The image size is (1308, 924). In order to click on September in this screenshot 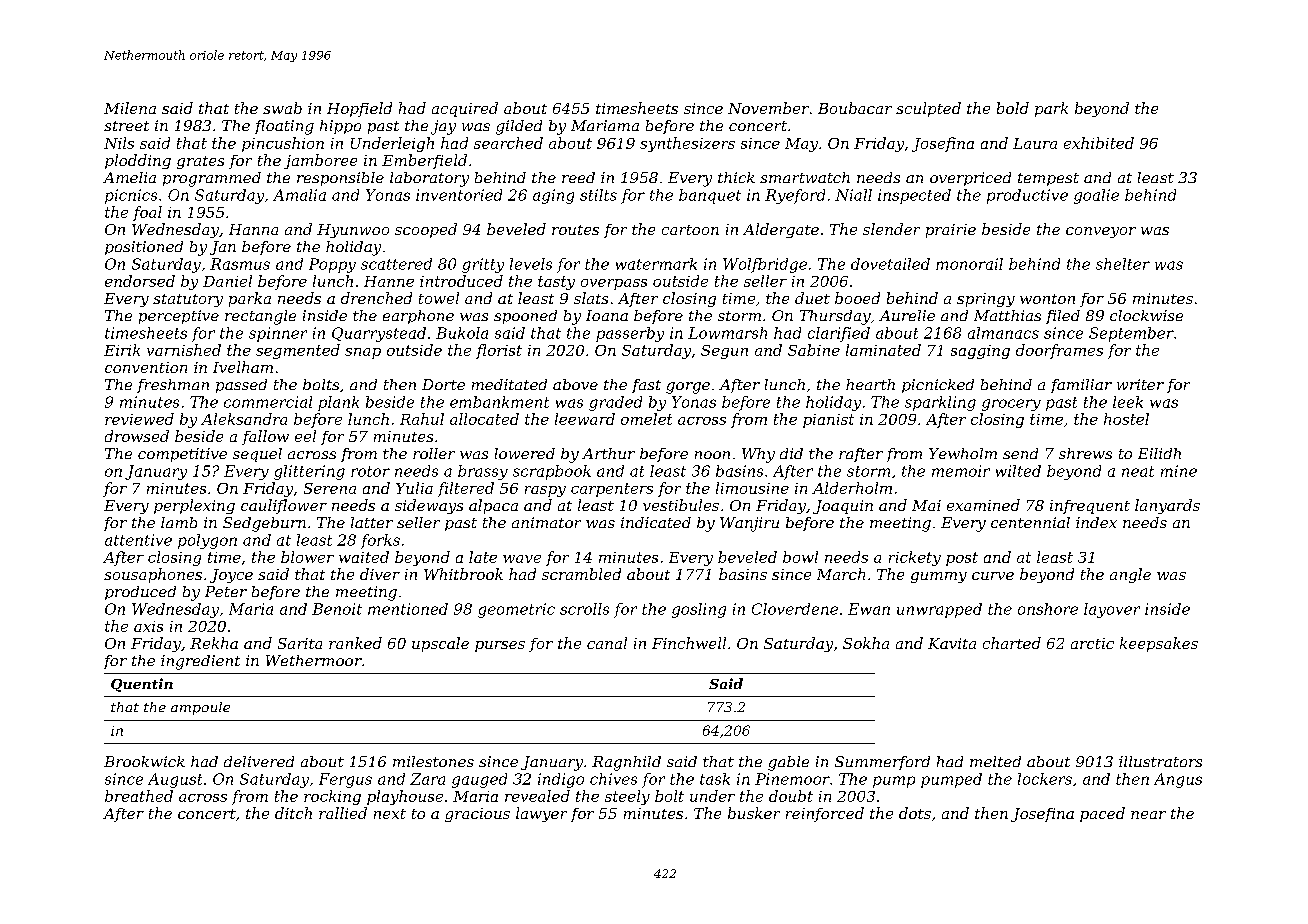, I will do `click(1131, 334)`.
